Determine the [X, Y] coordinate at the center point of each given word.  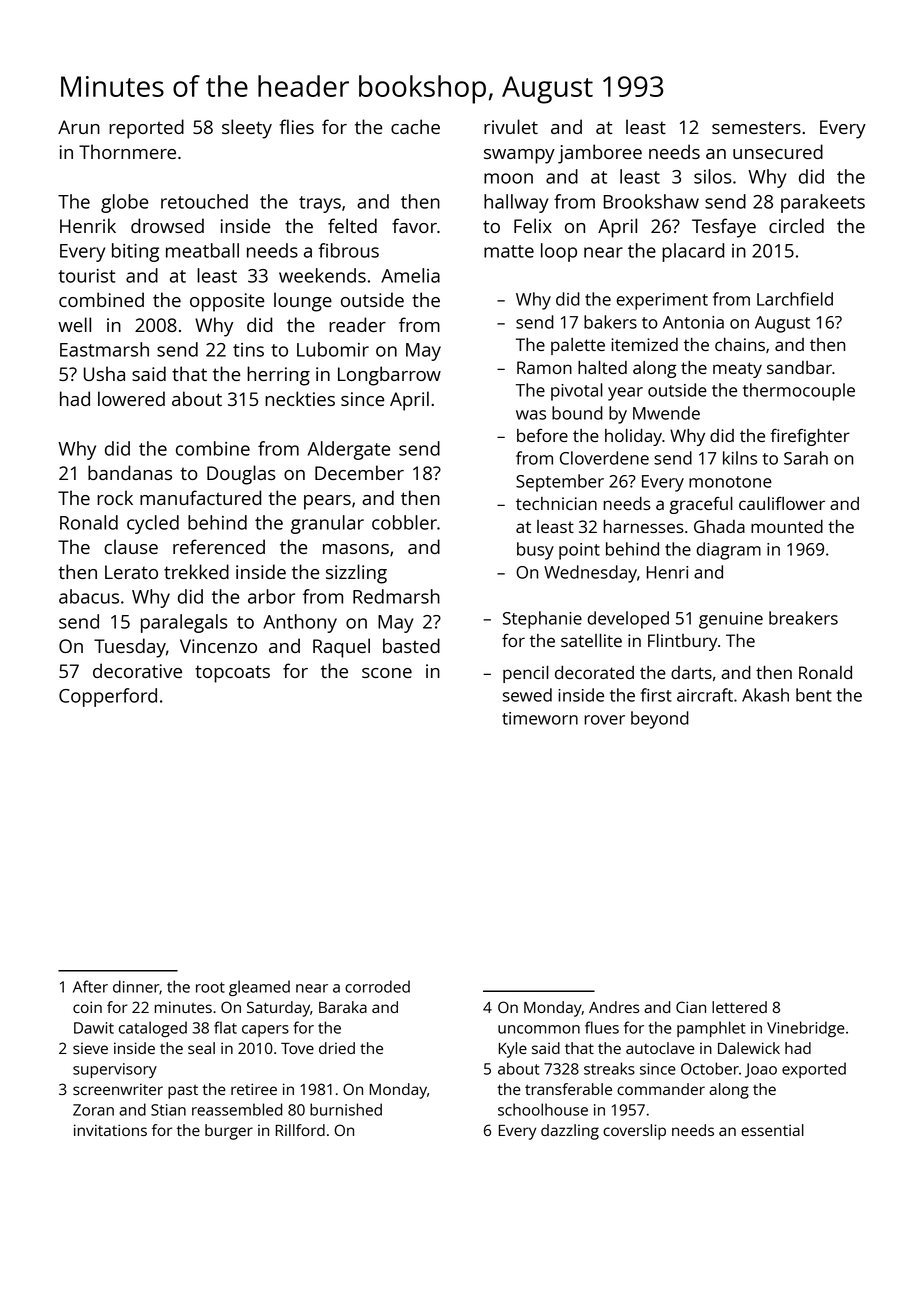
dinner [136, 987]
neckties [300, 398]
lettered [739, 1007]
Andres [614, 1007]
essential [772, 1130]
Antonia [693, 322]
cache [415, 126]
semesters [756, 127]
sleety [247, 129]
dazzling [570, 1132]
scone [387, 673]
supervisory [115, 1070]
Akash [765, 695]
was [531, 415]
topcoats [232, 674]
